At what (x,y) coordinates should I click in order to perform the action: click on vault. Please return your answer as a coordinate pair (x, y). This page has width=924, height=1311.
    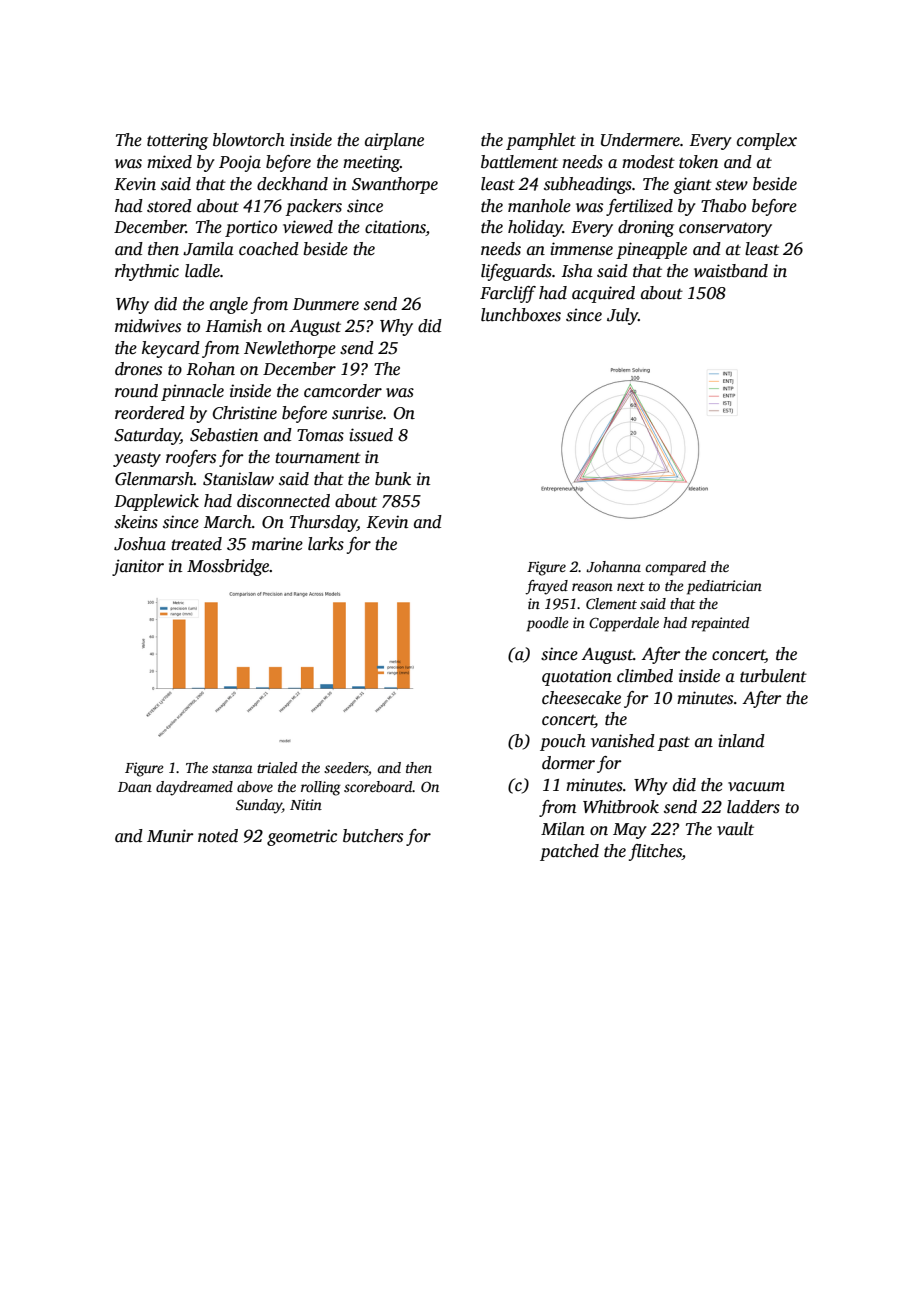
    Looking at the image, I should click on (735, 829).
